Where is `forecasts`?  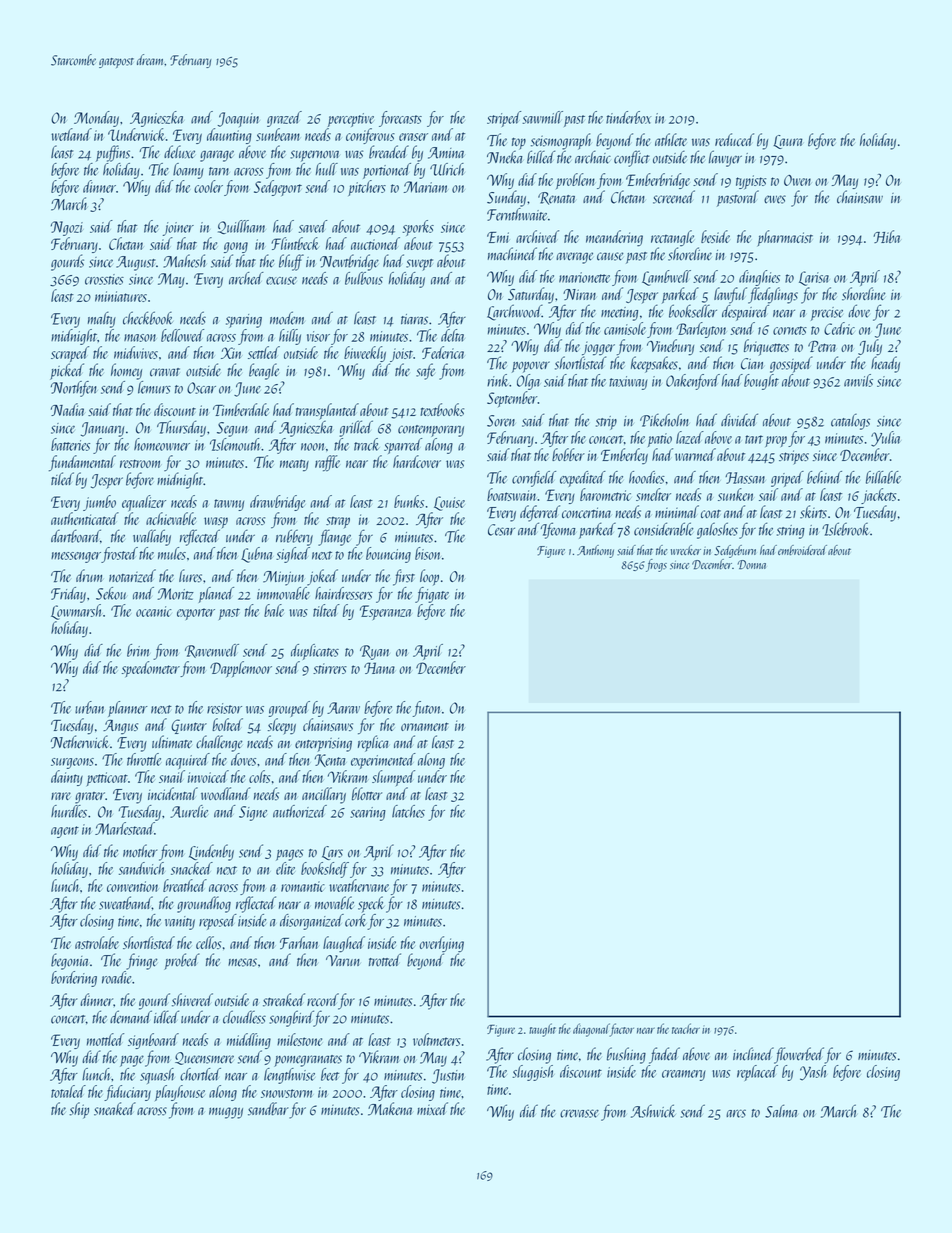
forecasts is located at coordinates (400, 119).
